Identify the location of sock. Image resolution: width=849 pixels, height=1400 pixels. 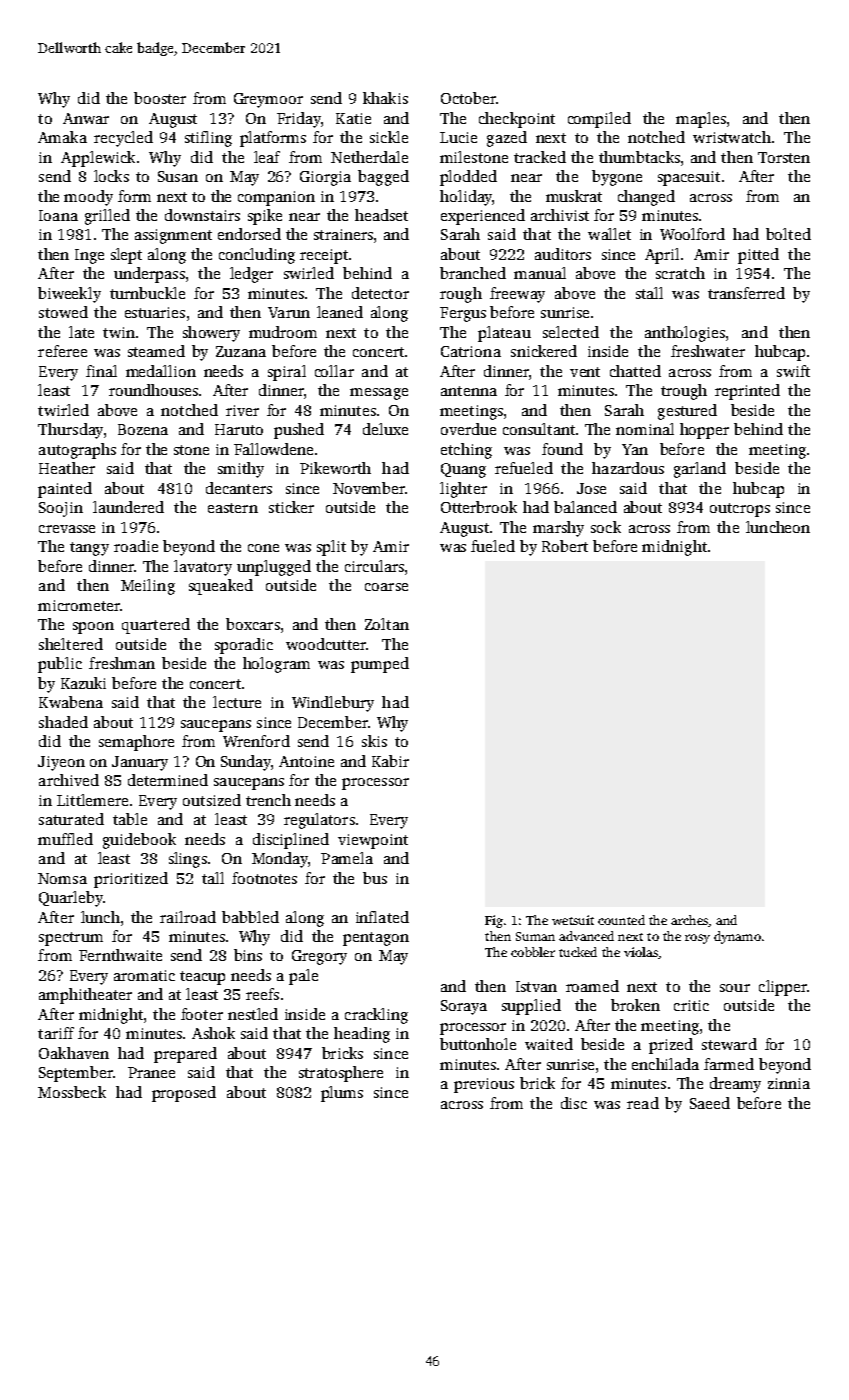
(606, 527).
